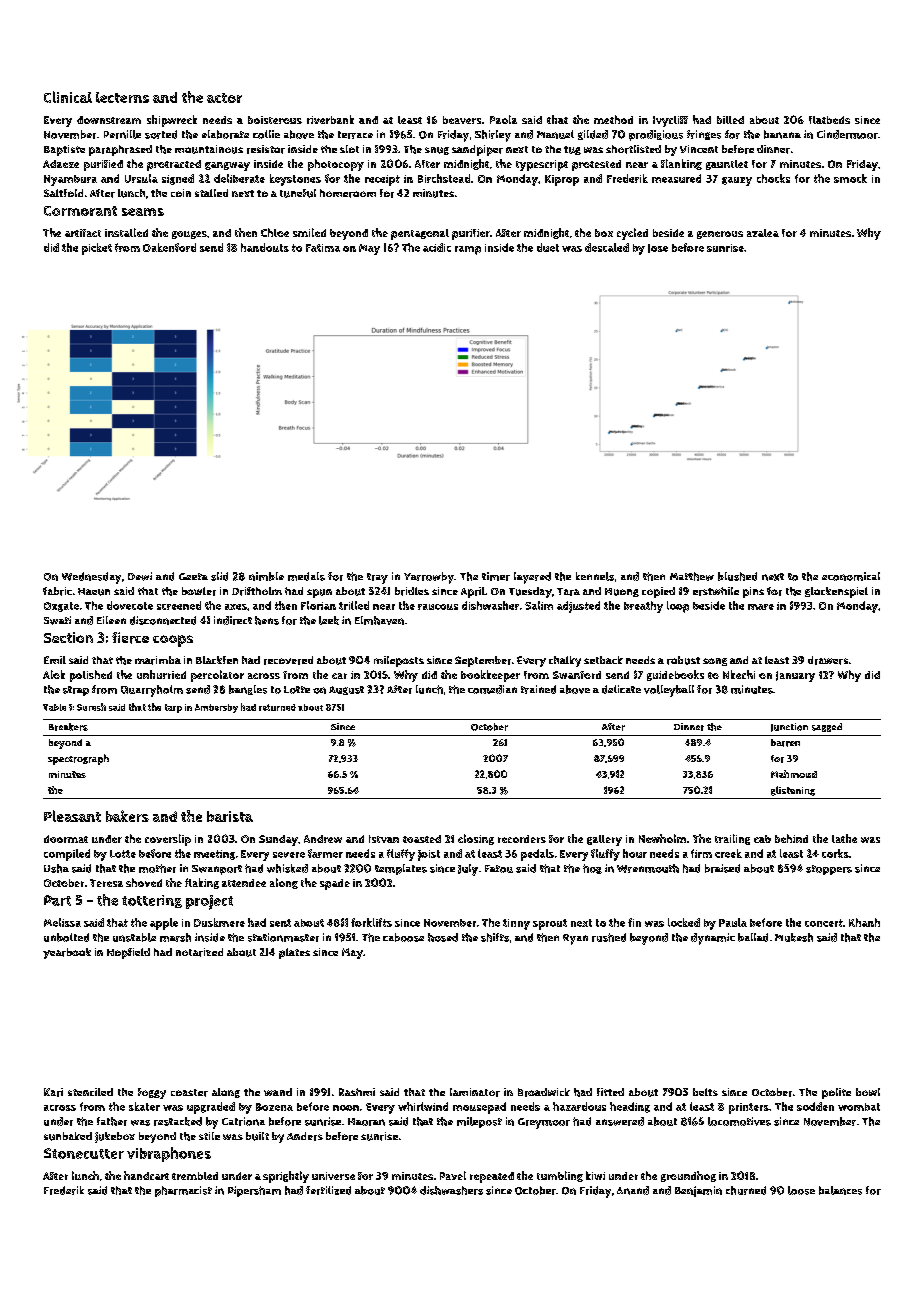  What do you see at coordinates (851, 576) in the document?
I see `economical` at bounding box center [851, 576].
